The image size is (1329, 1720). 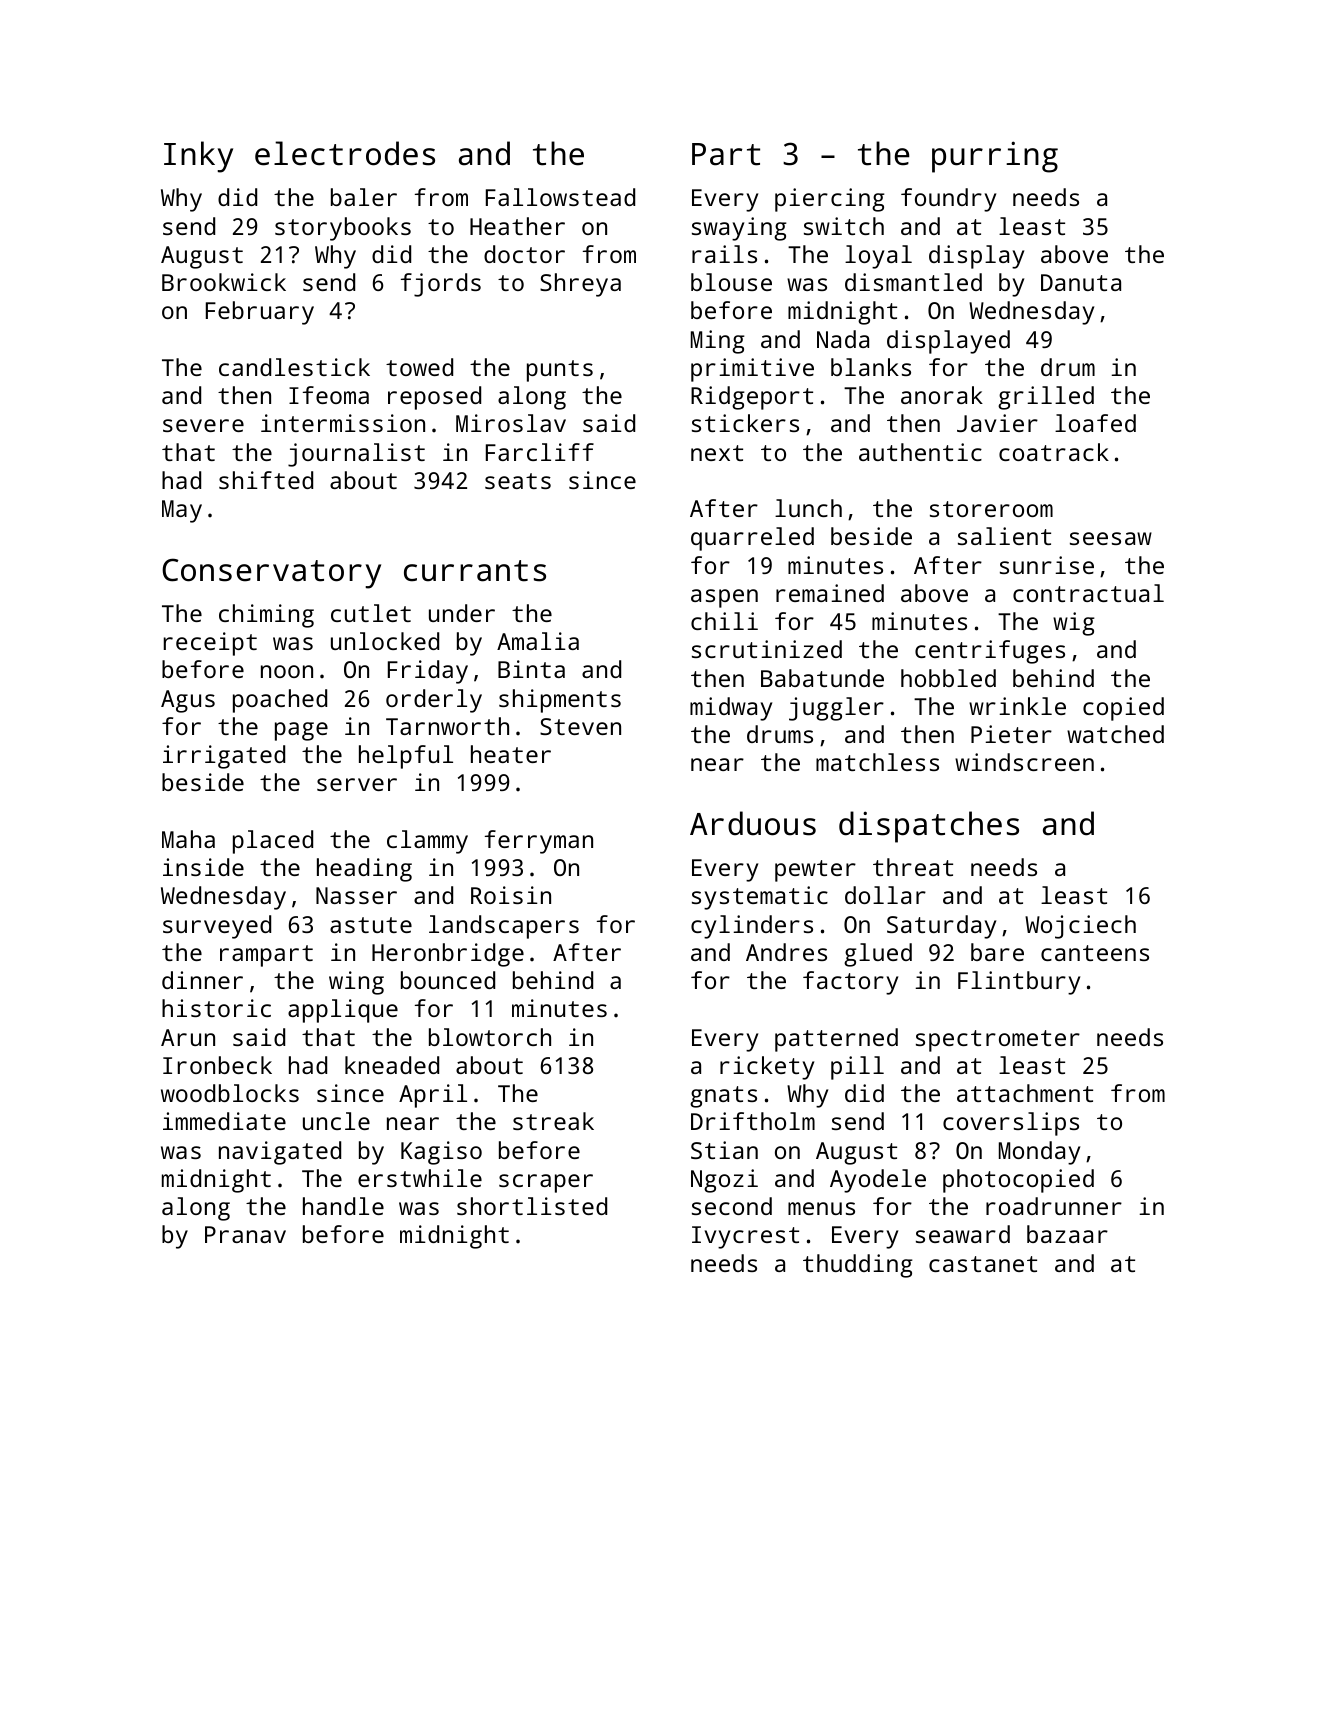 What do you see at coordinates (560, 197) in the screenshot?
I see `Fallowstead` at bounding box center [560, 197].
